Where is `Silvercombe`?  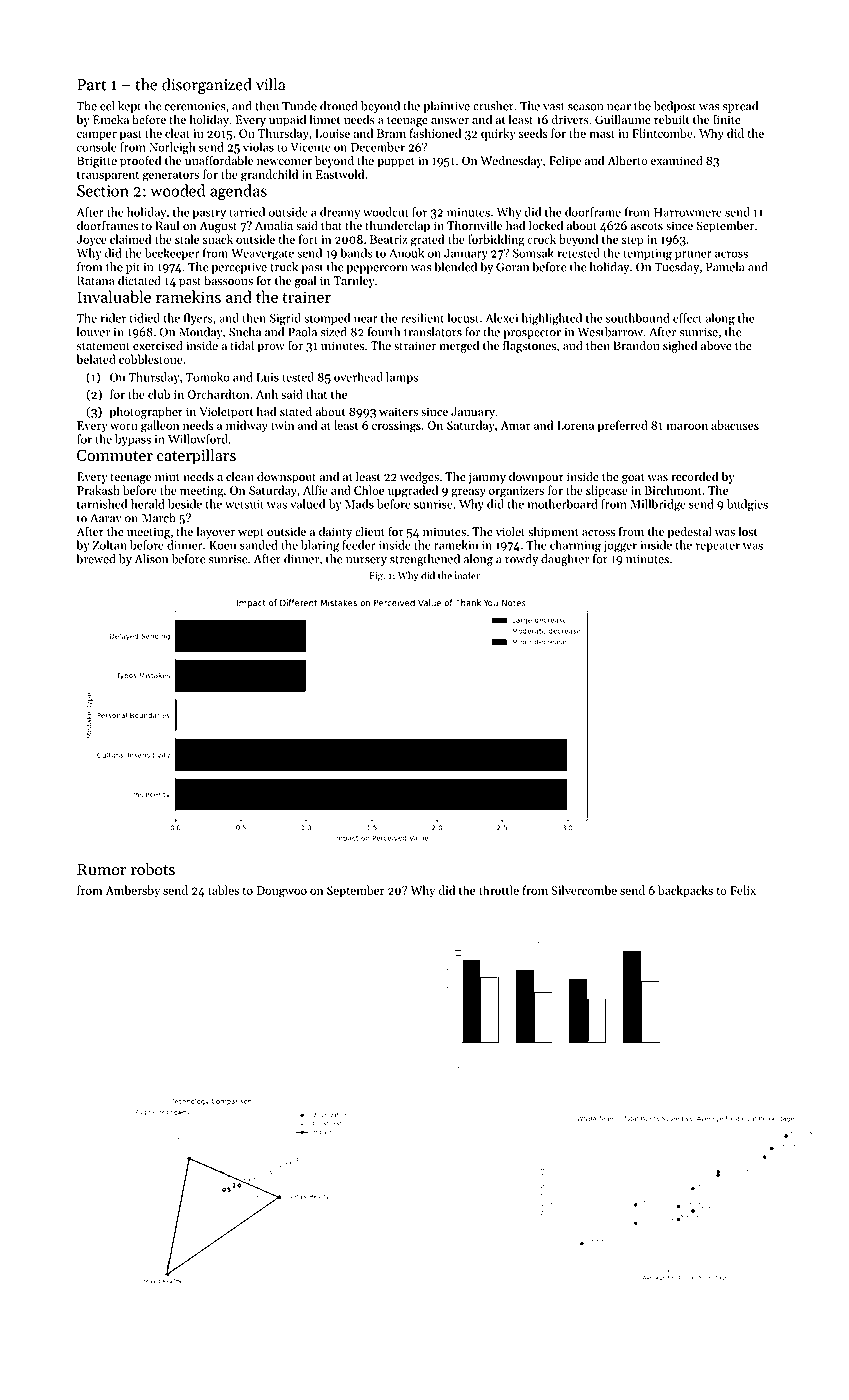
Silvercombe is located at coordinates (584, 890).
